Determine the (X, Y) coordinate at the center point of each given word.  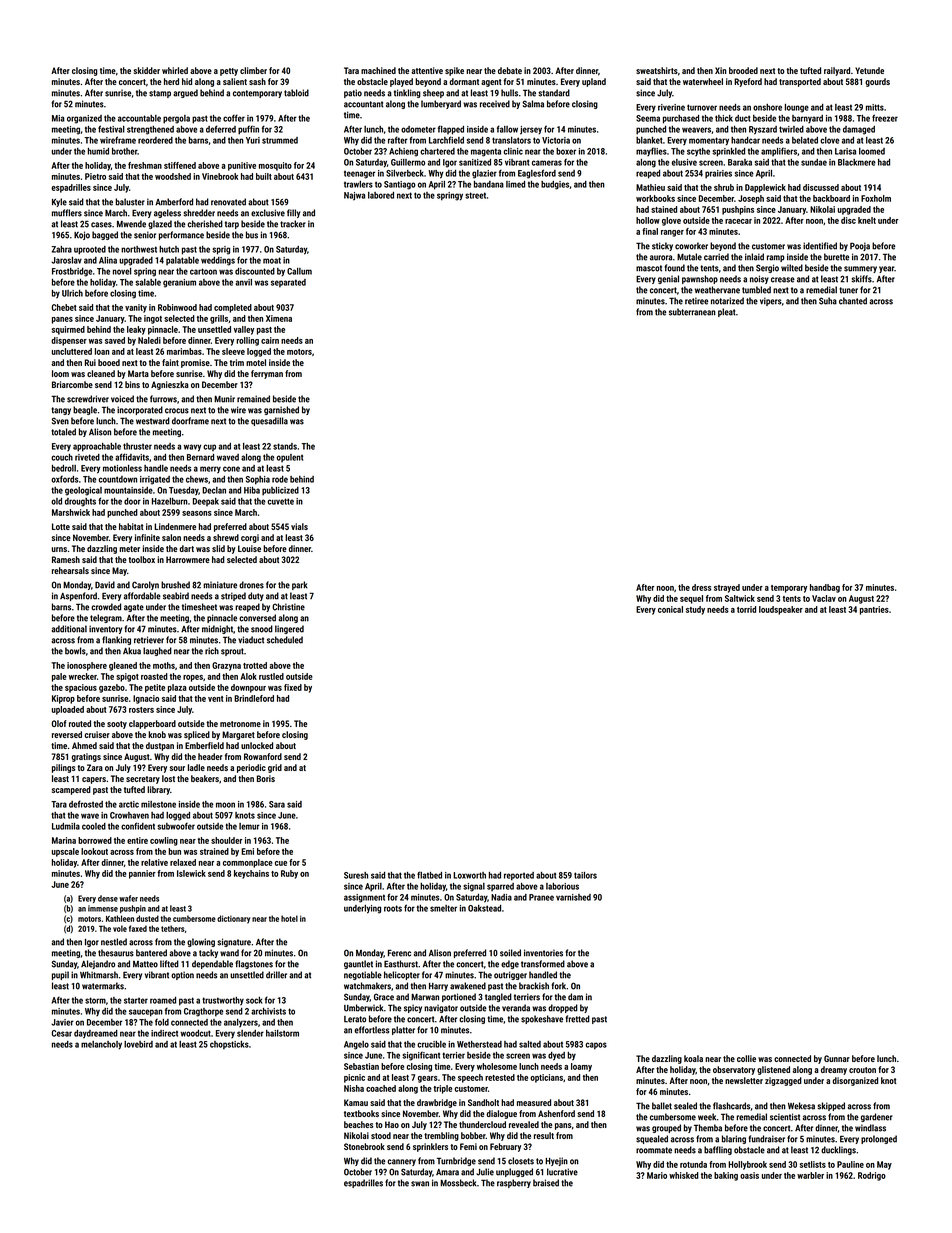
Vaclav (824, 598)
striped (233, 596)
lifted (169, 964)
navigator (441, 1008)
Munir (224, 399)
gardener (877, 1117)
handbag (825, 588)
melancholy (101, 1045)
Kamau (356, 1102)
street (475, 195)
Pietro (95, 176)
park (300, 585)
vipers (771, 301)
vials (299, 526)
